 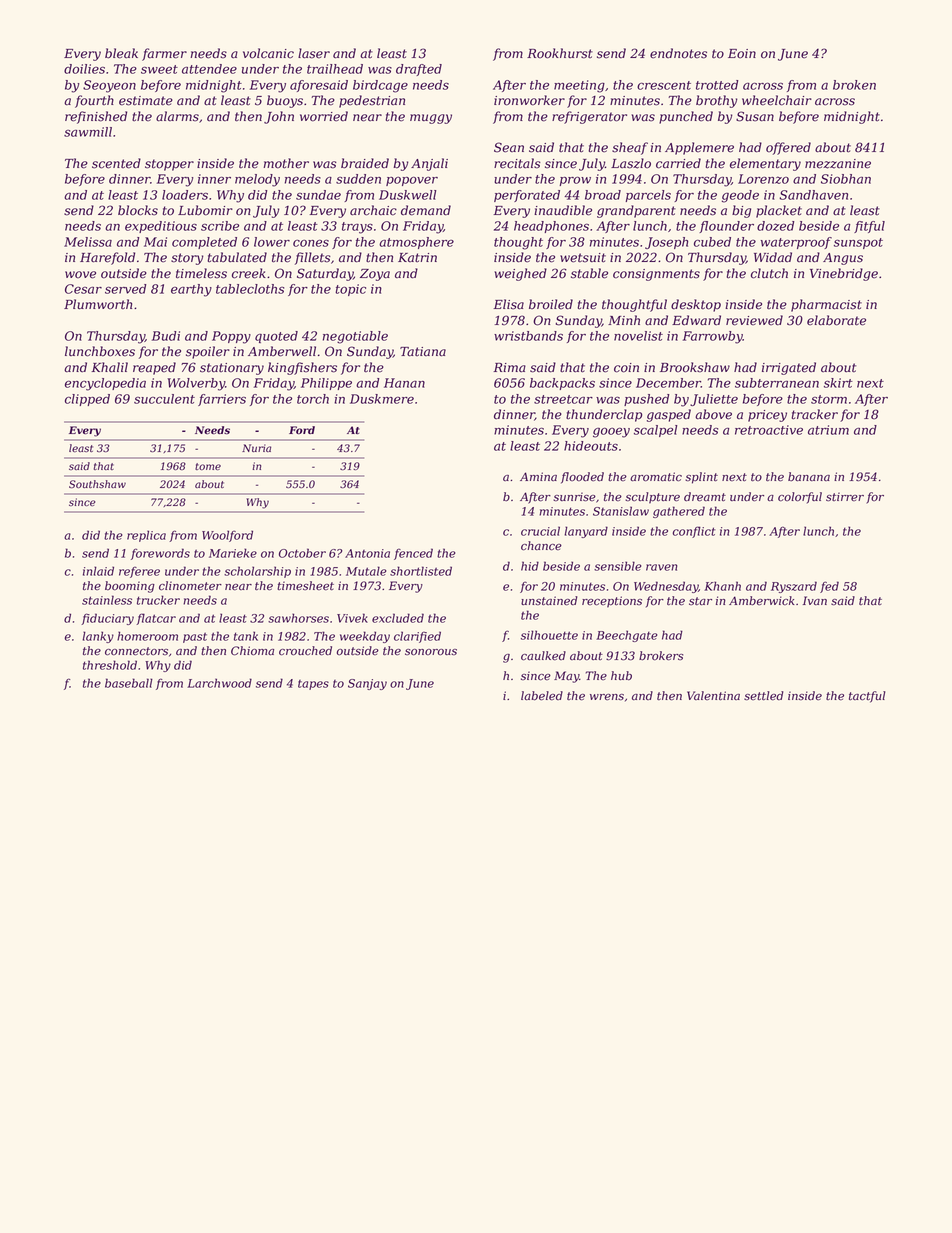 I want to click on skirt, so click(x=838, y=383).
